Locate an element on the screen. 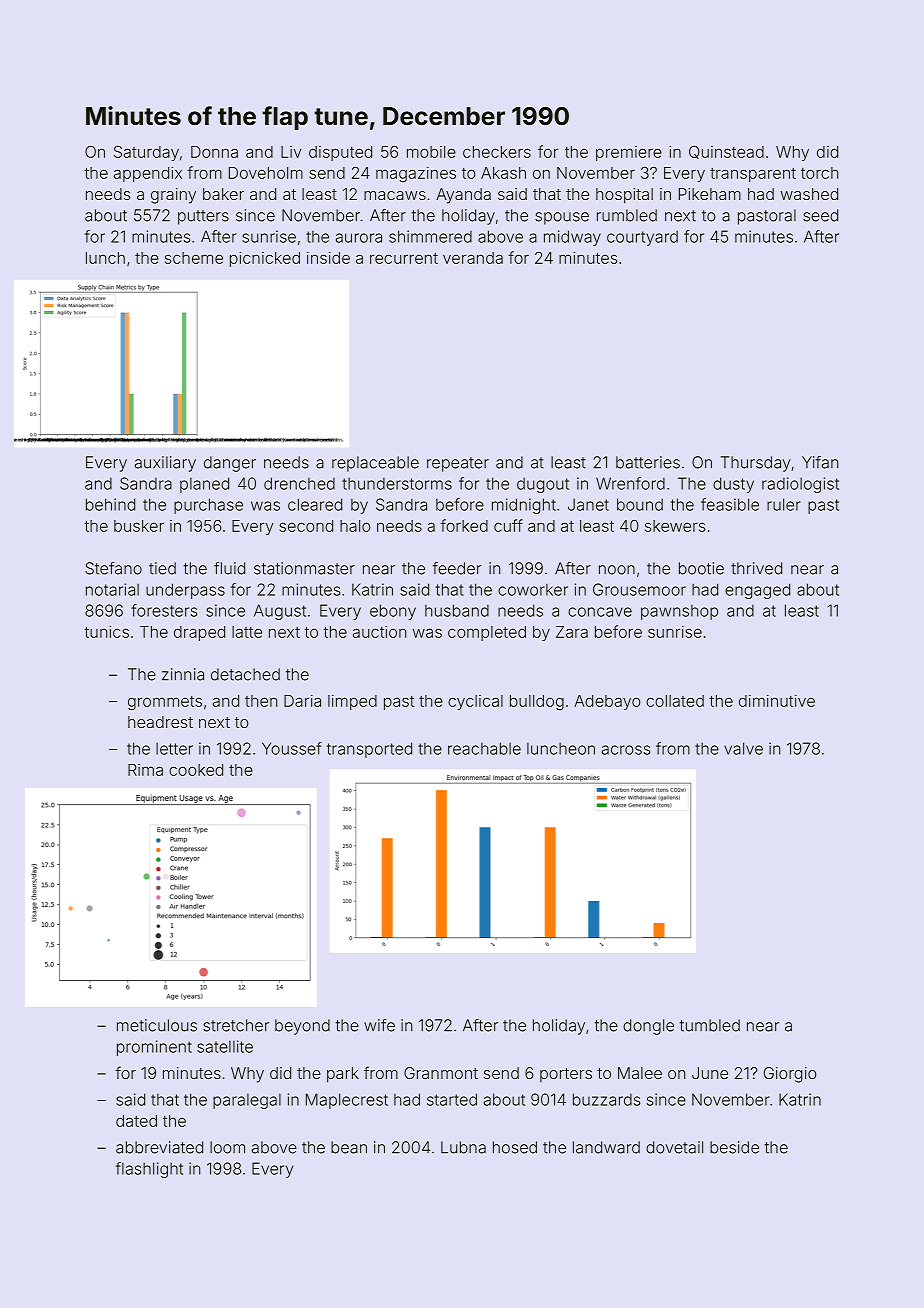 The width and height of the screenshot is (924, 1308). bootie is located at coordinates (701, 568).
